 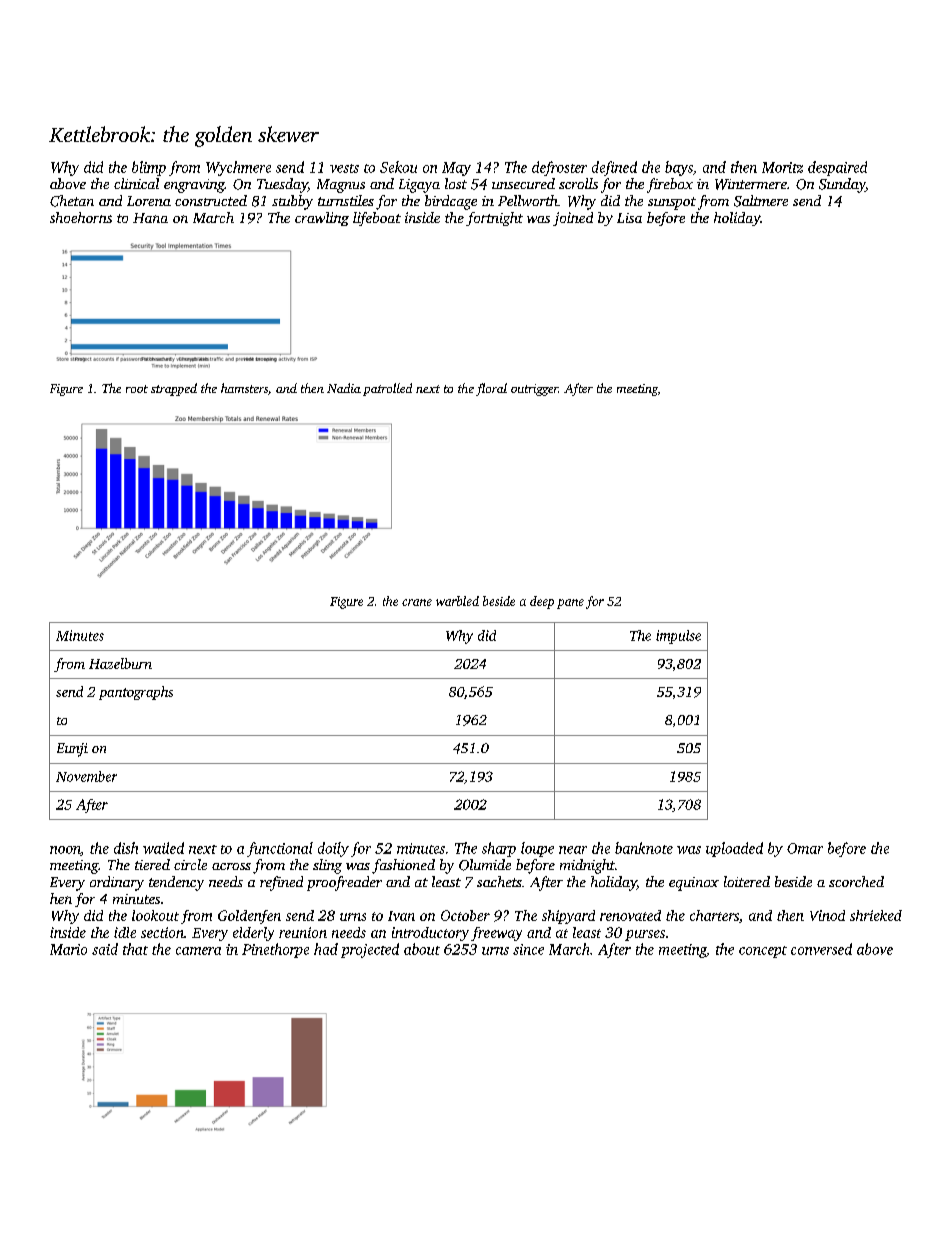 I want to click on tendency, so click(x=176, y=883).
